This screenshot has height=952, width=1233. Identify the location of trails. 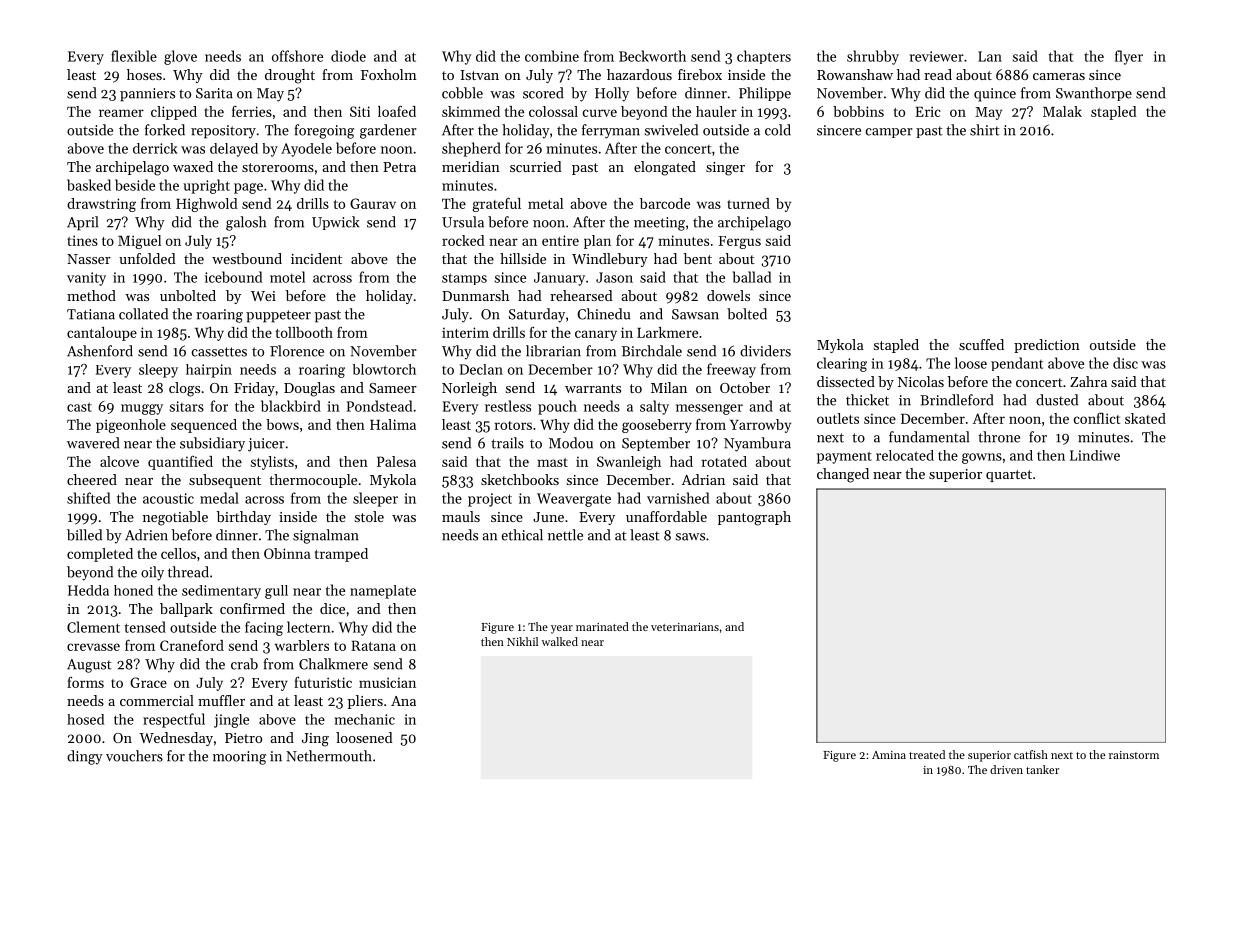
(507, 443).
